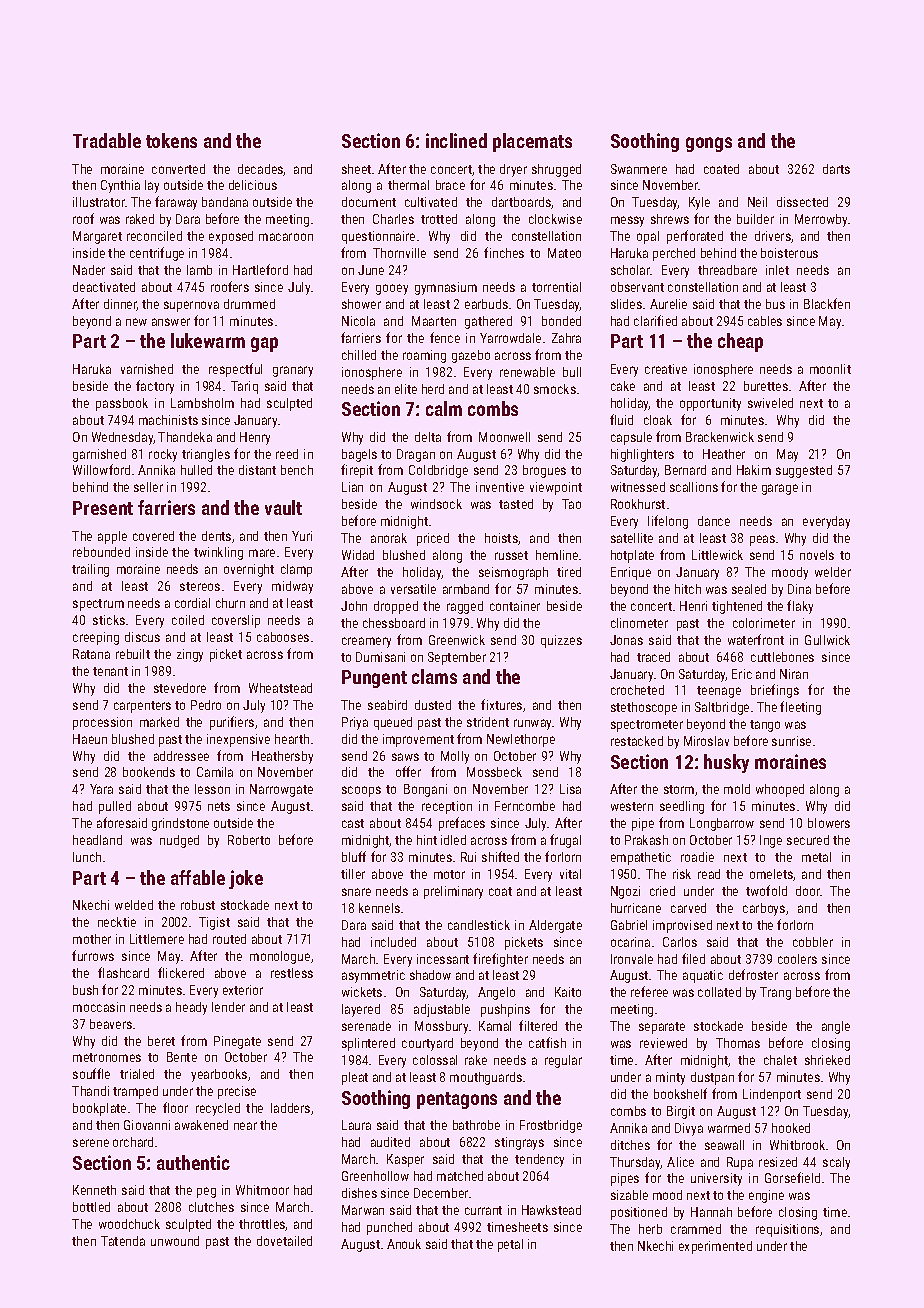 This screenshot has height=1308, width=924. I want to click on tokens, so click(171, 140).
